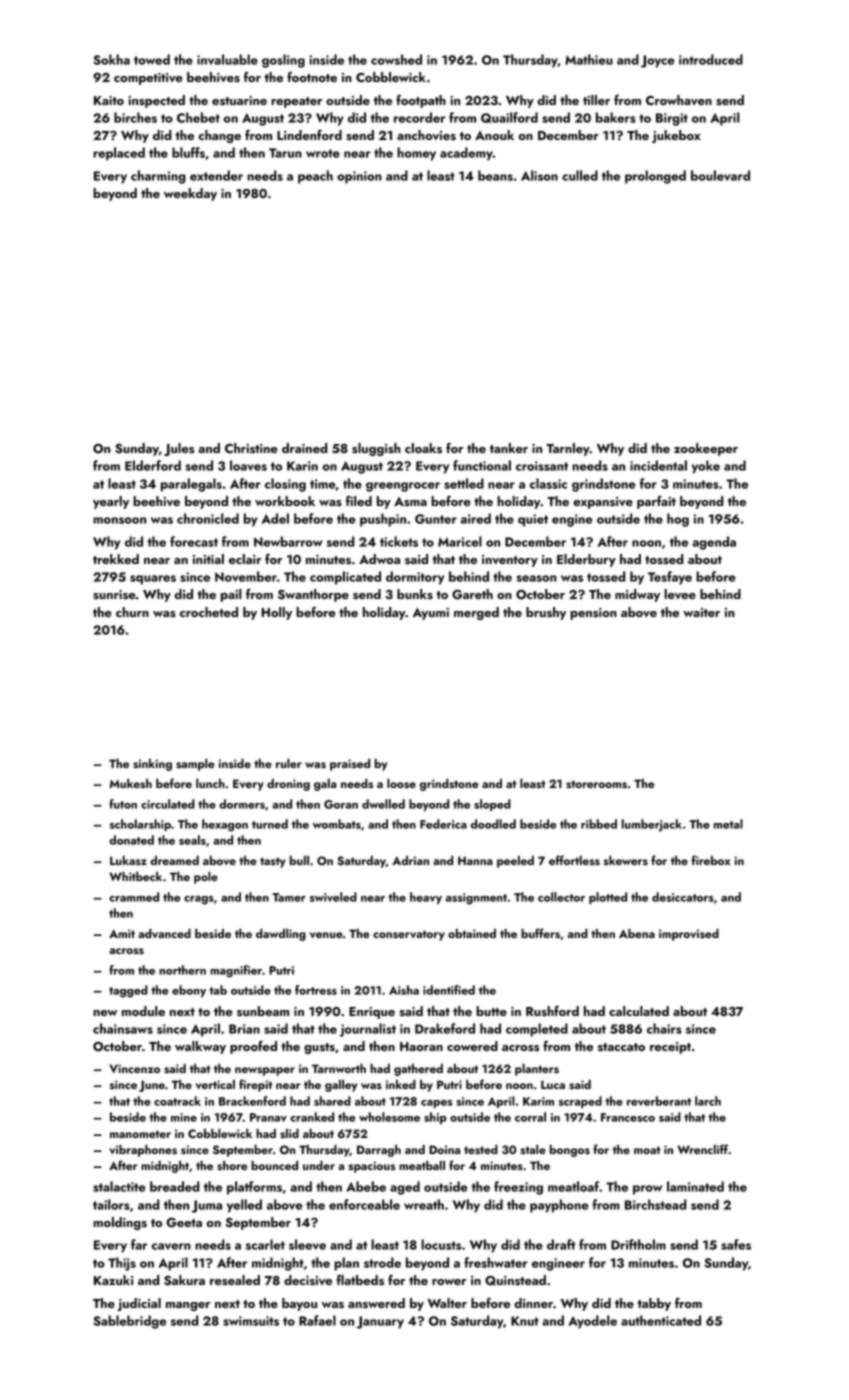  I want to click on peeled, so click(515, 861).
